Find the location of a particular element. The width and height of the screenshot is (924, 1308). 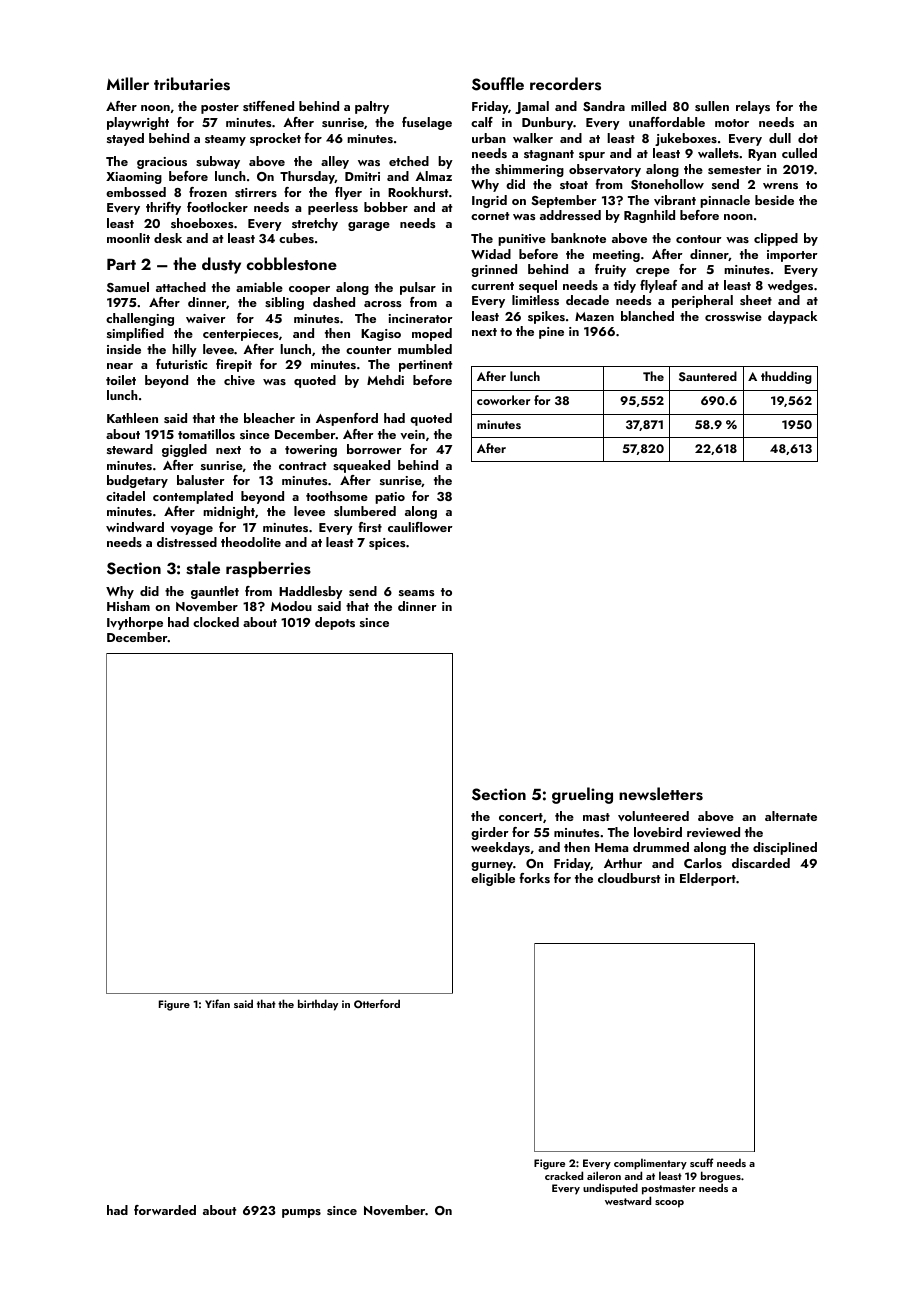

Sauntered is located at coordinates (708, 376).
